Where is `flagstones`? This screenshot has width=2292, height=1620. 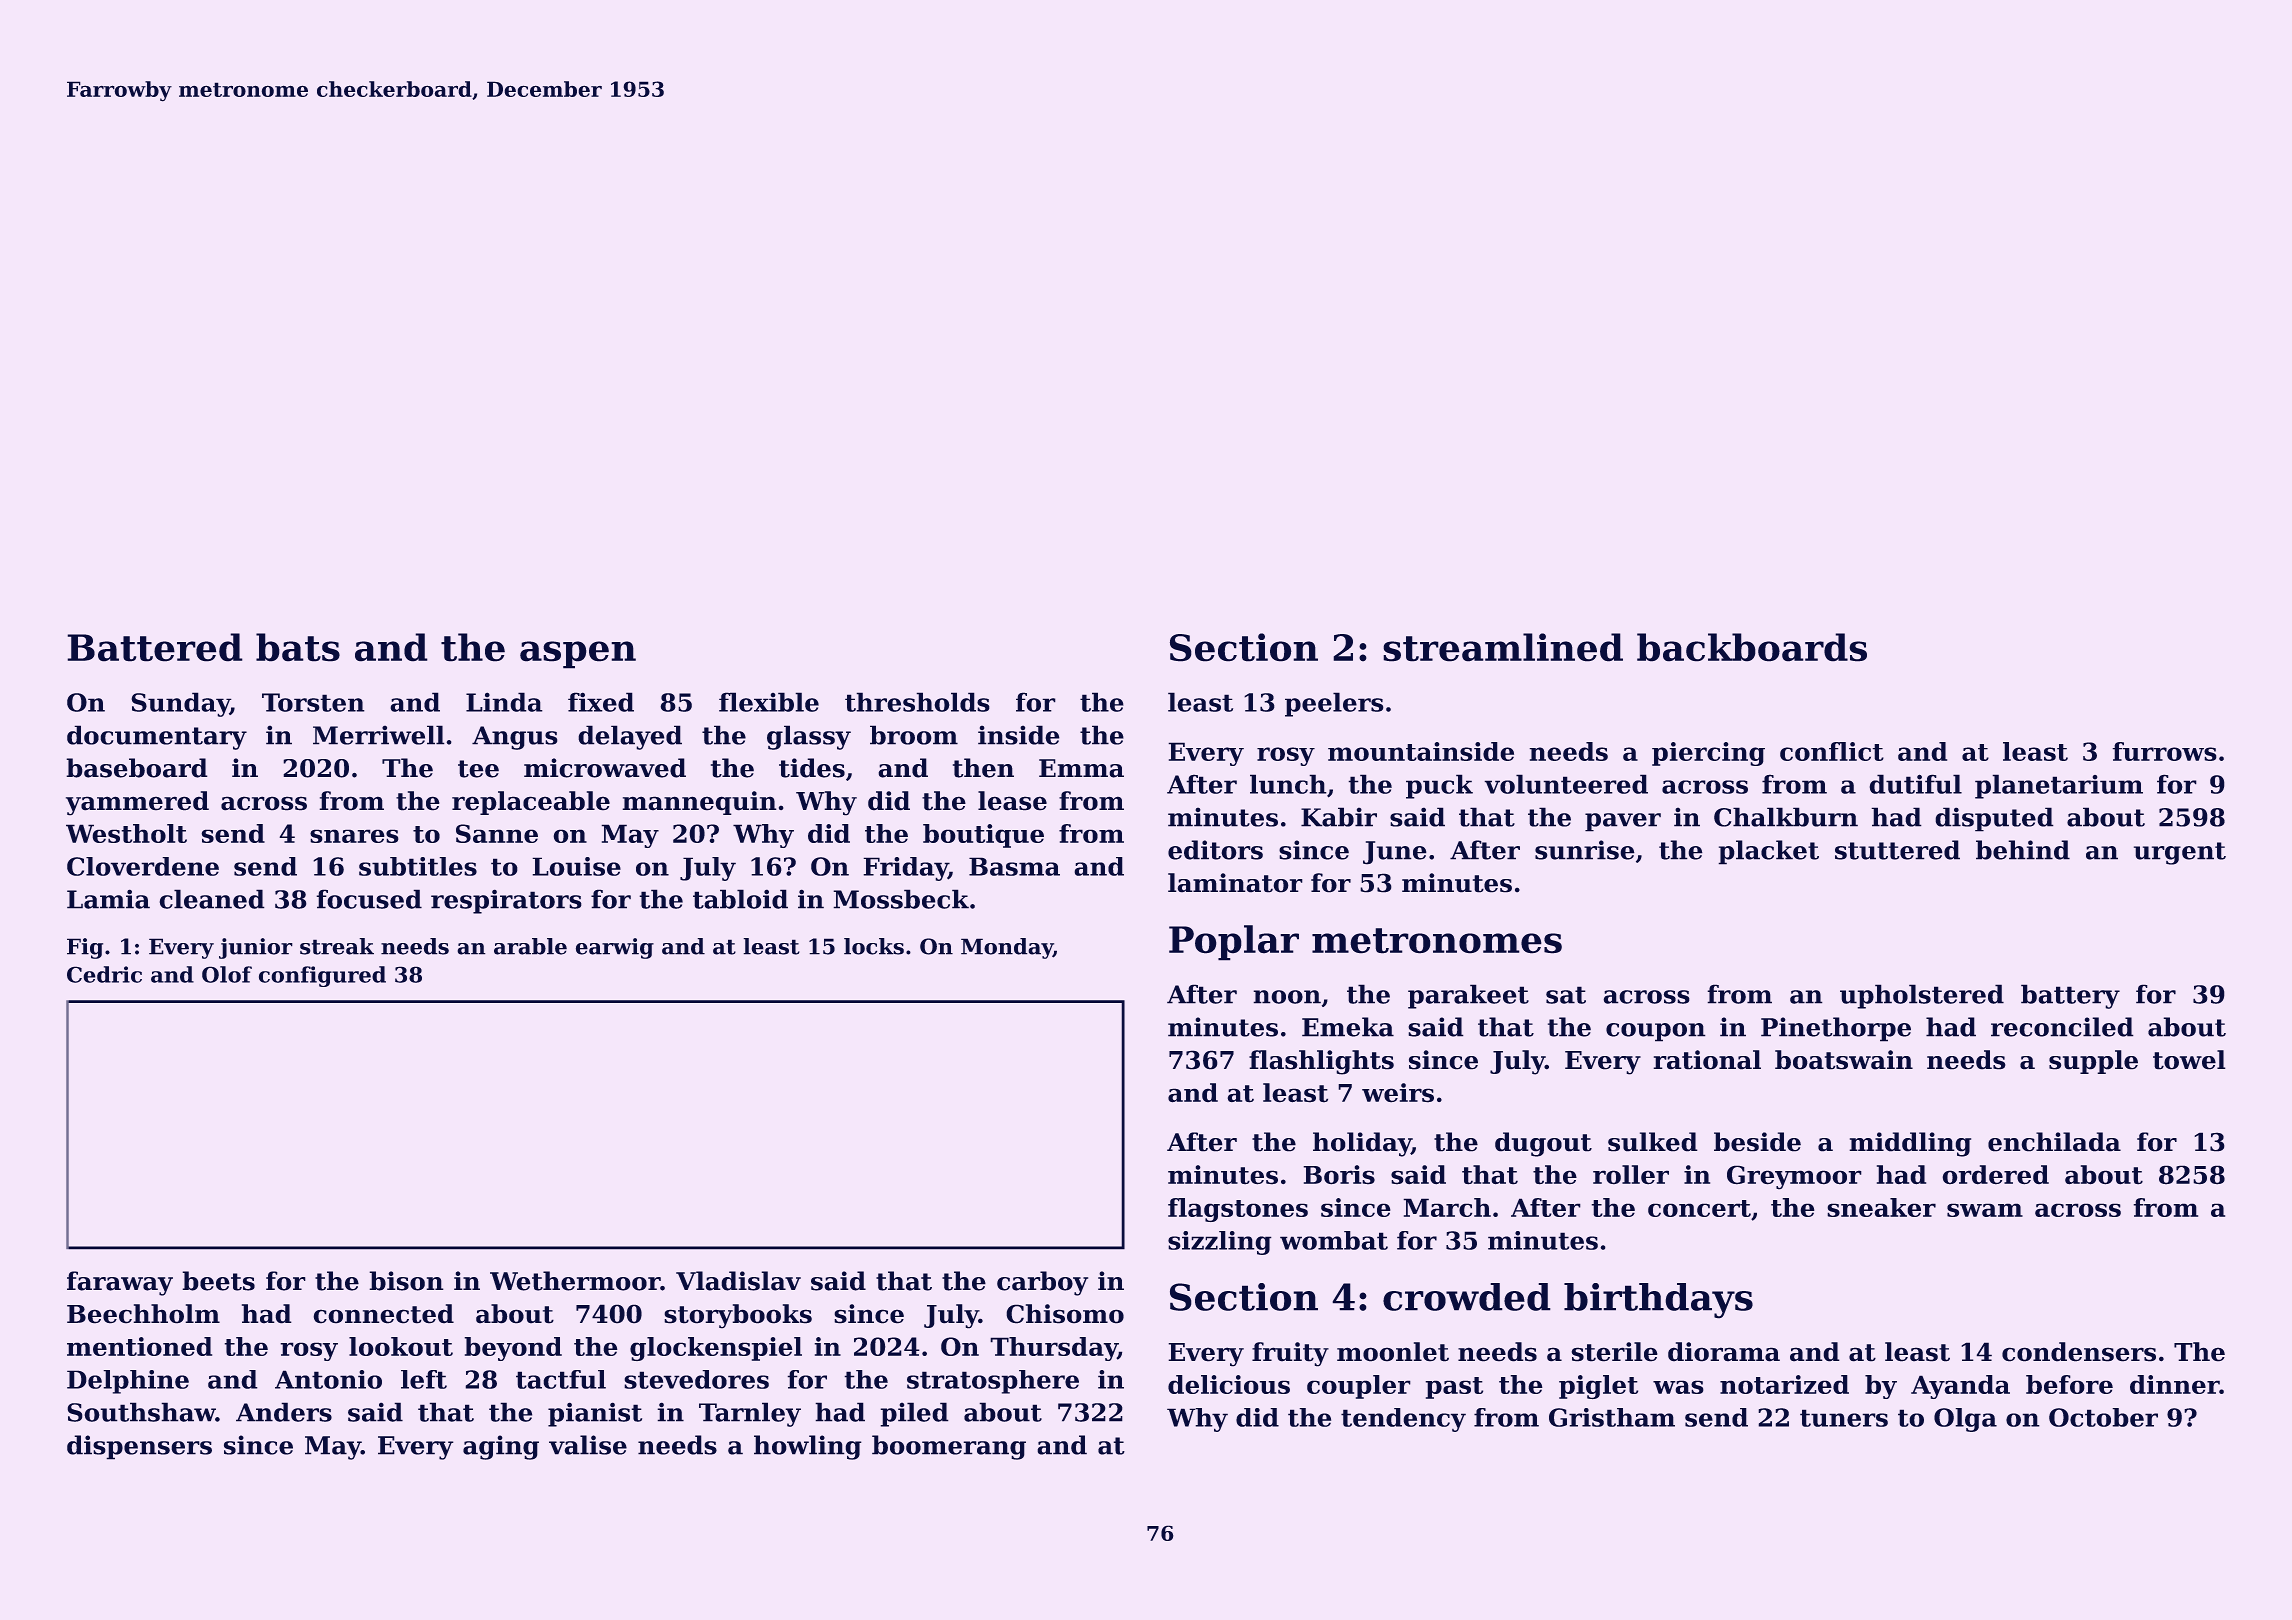 flagstones is located at coordinates (1238, 1210).
